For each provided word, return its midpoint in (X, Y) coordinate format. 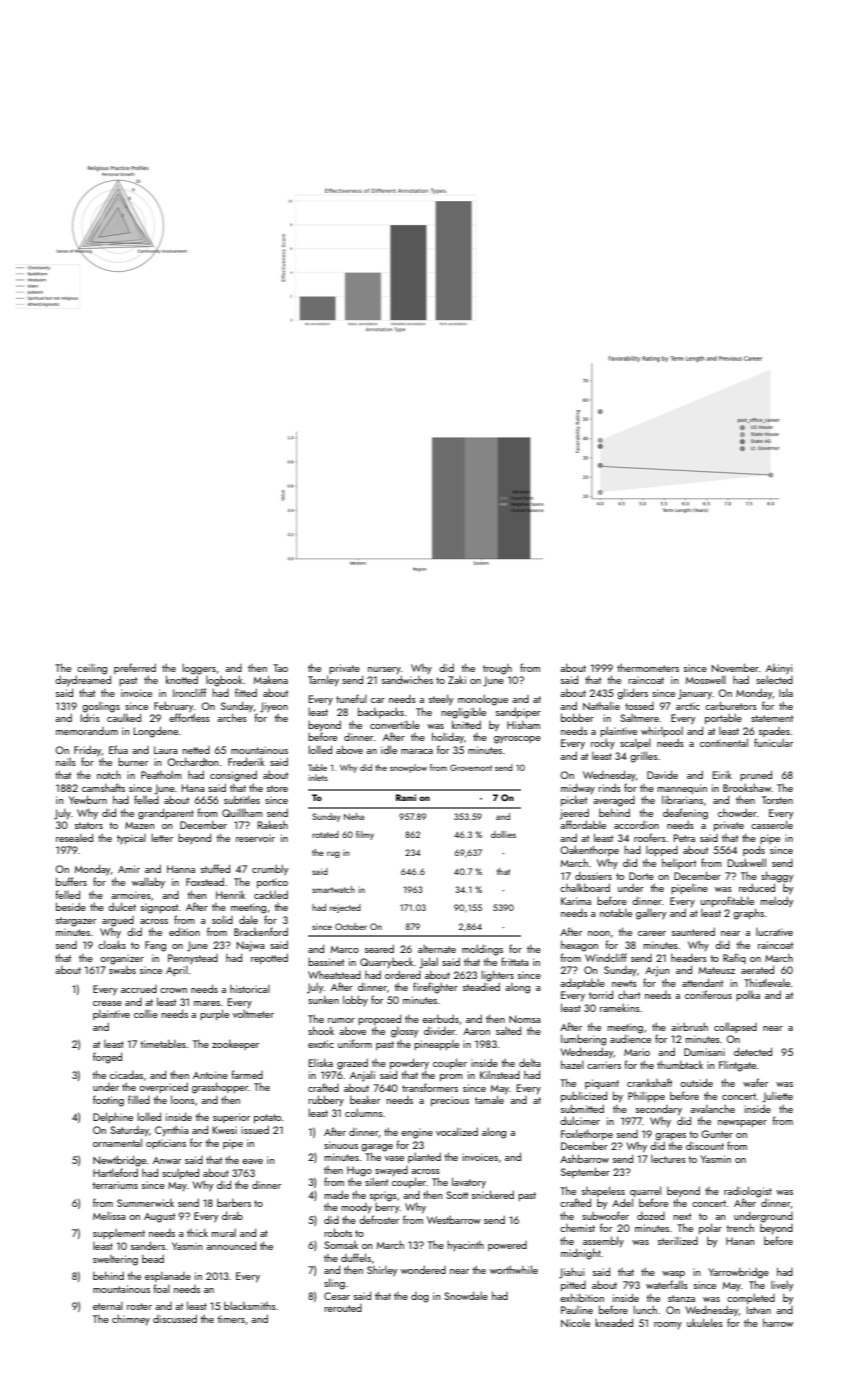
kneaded (614, 1322)
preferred (135, 668)
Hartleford (115, 1172)
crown (173, 990)
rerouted (343, 1308)
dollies (503, 834)
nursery (384, 670)
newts (624, 983)
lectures (668, 1159)
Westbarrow (454, 1220)
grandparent (166, 814)
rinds (609, 787)
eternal (108, 1306)
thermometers (648, 667)
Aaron (476, 1031)
